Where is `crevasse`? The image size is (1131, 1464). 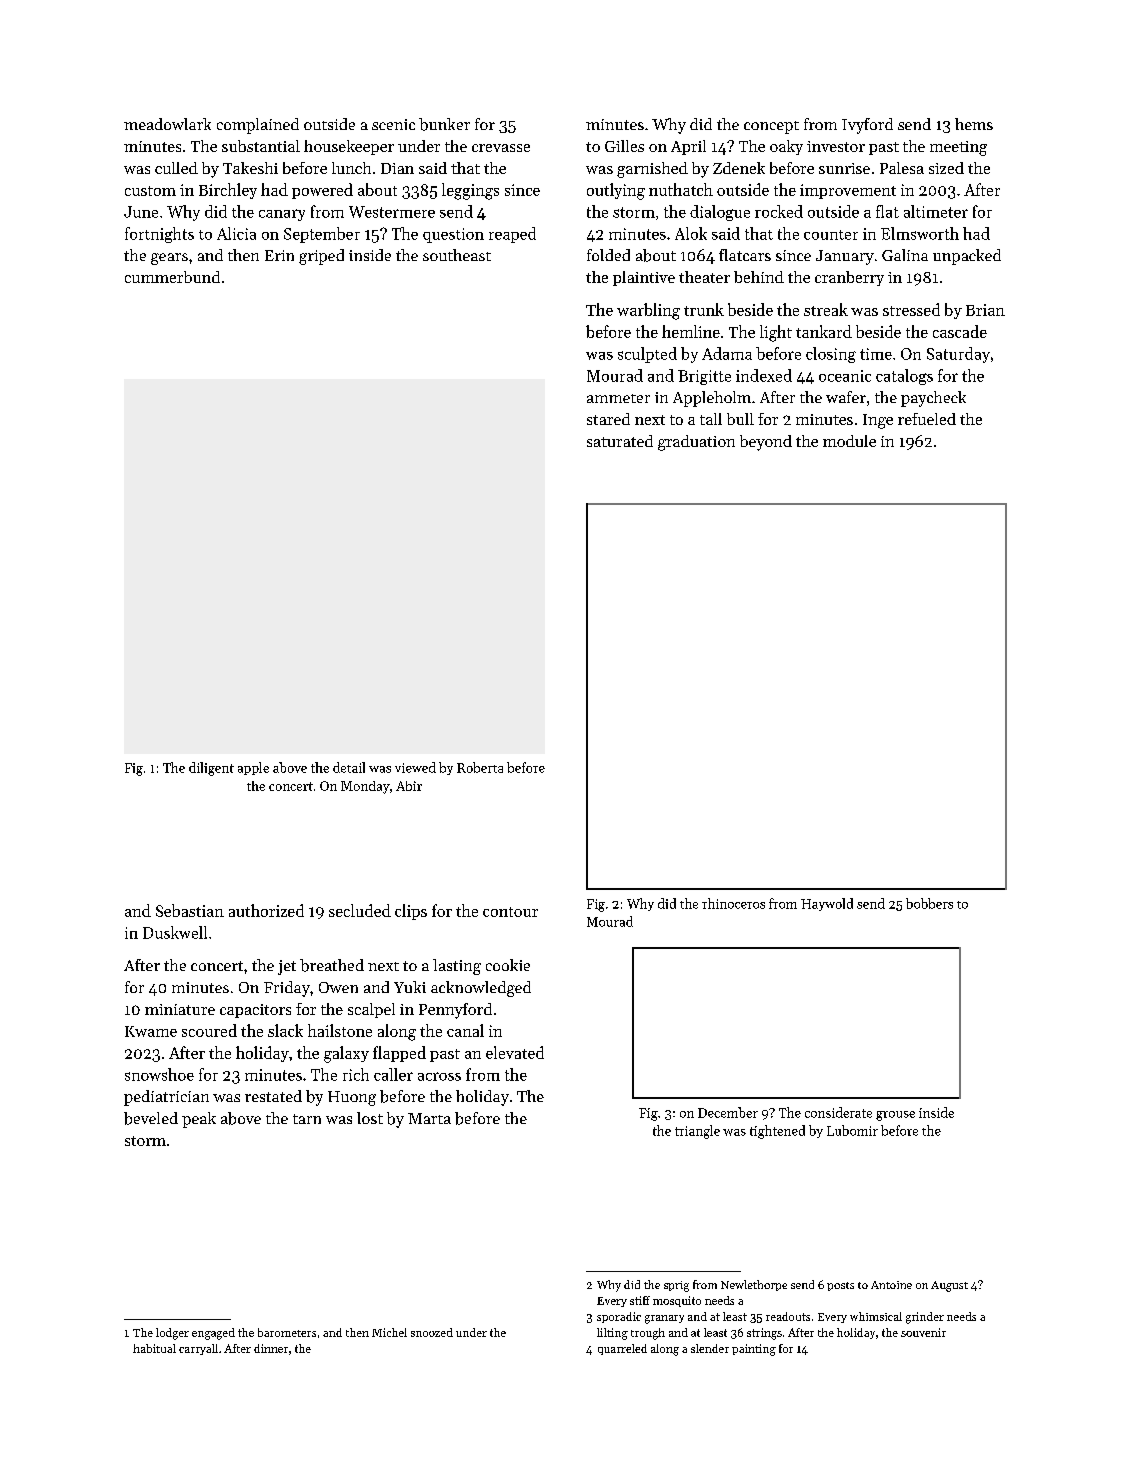
crevasse is located at coordinates (501, 148).
